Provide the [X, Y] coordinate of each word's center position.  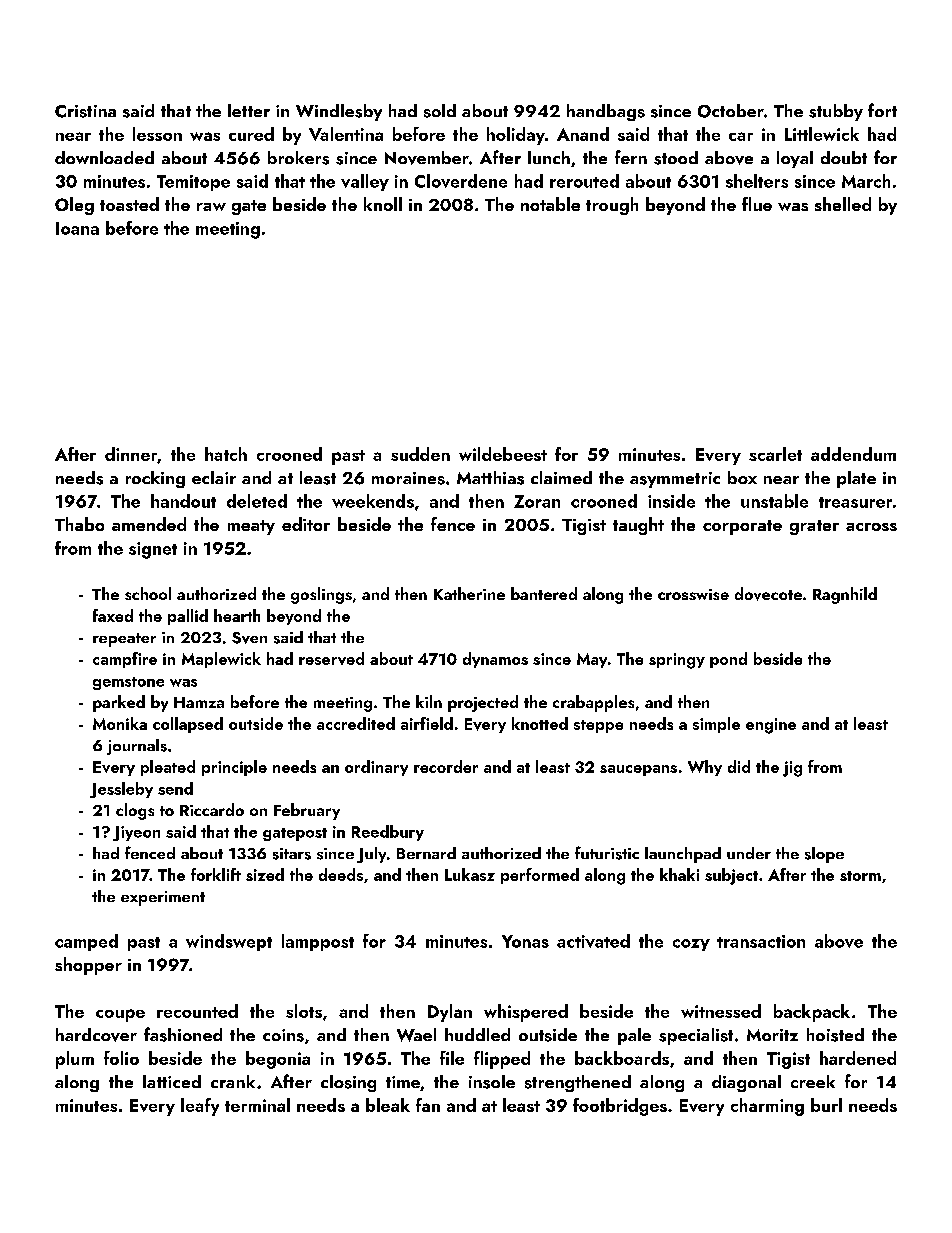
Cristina [85, 111]
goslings [321, 595]
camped [86, 942]
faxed [113, 615]
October [731, 111]
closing [348, 1083]
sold [440, 111]
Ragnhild [845, 595]
